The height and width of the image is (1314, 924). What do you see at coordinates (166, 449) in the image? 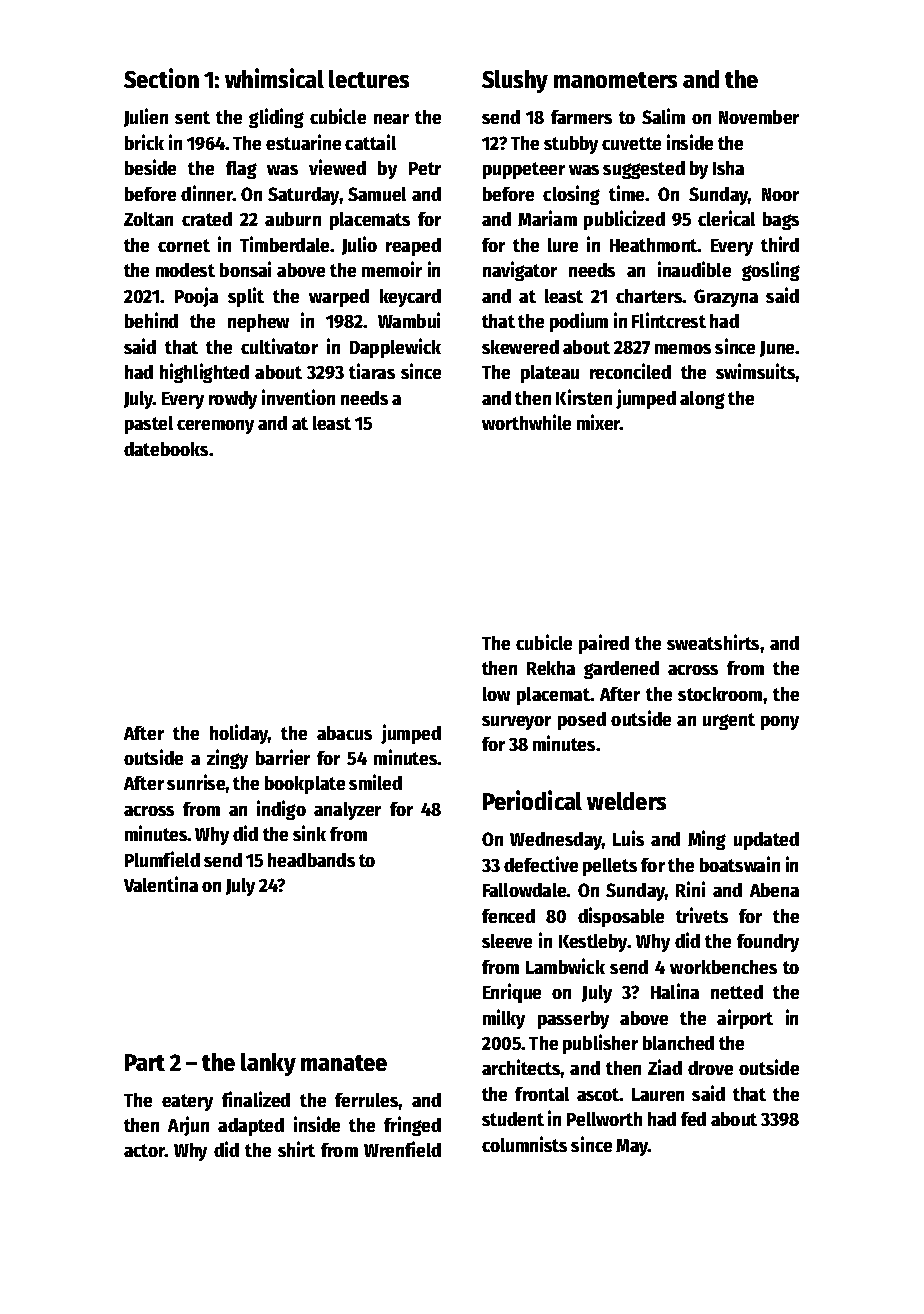
I see `datebooks` at bounding box center [166, 449].
